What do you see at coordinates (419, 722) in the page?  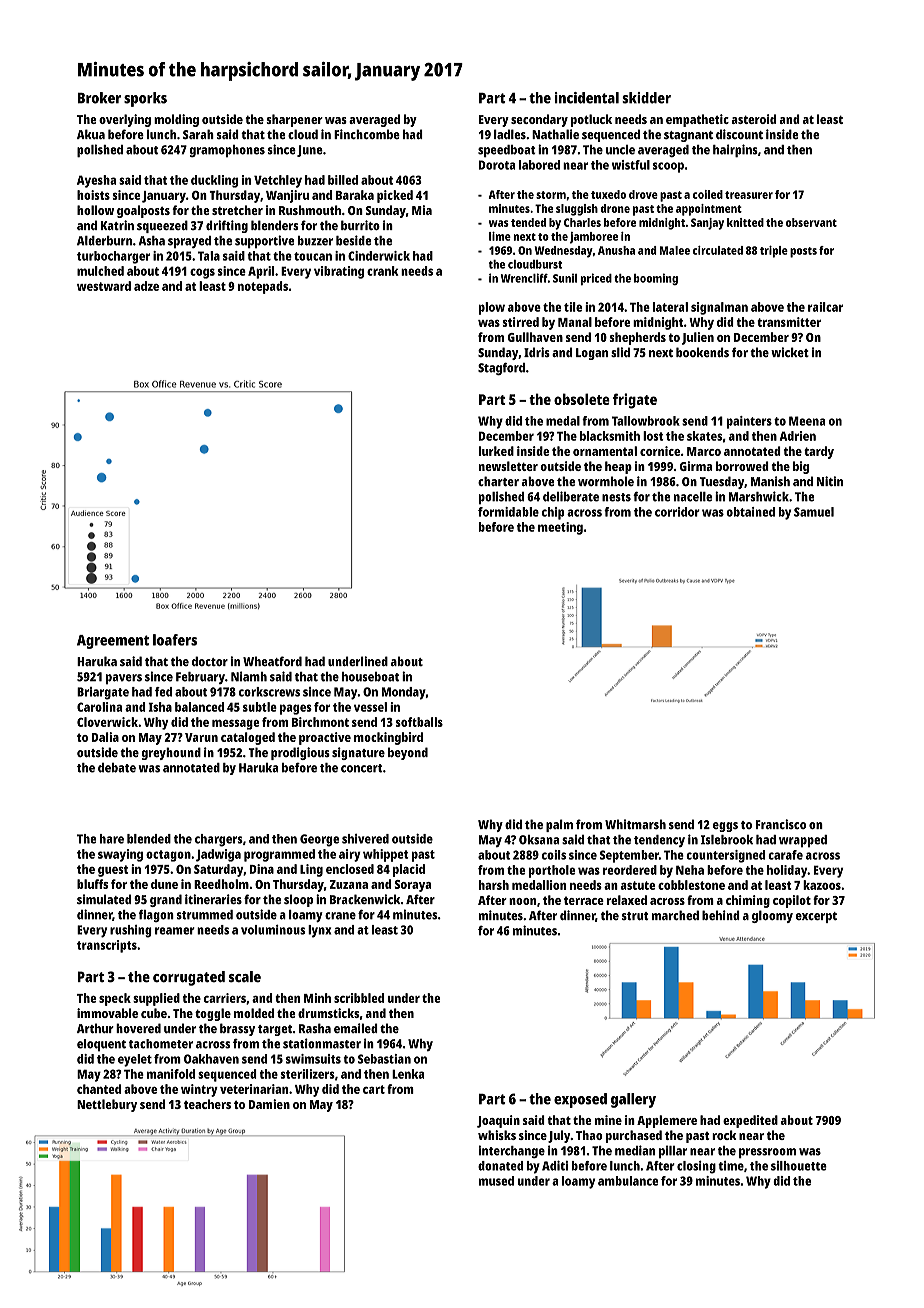 I see `softballs` at bounding box center [419, 722].
